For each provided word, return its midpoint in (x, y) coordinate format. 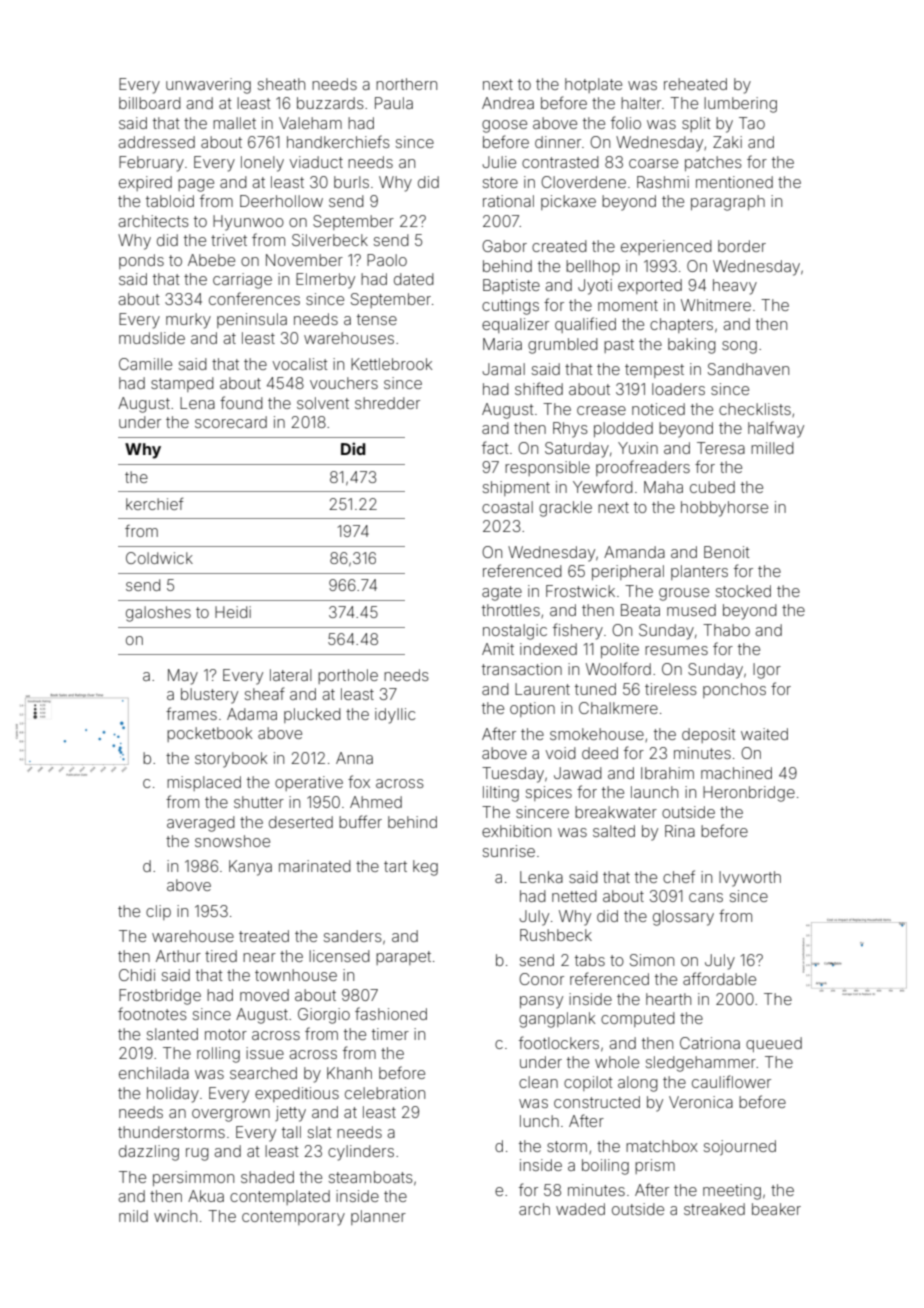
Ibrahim (667, 773)
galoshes (158, 614)
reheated (695, 84)
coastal (507, 507)
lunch (539, 1121)
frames (191, 713)
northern (406, 84)
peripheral (628, 572)
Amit (498, 649)
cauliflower (731, 1081)
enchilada (154, 1073)
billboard (150, 103)
